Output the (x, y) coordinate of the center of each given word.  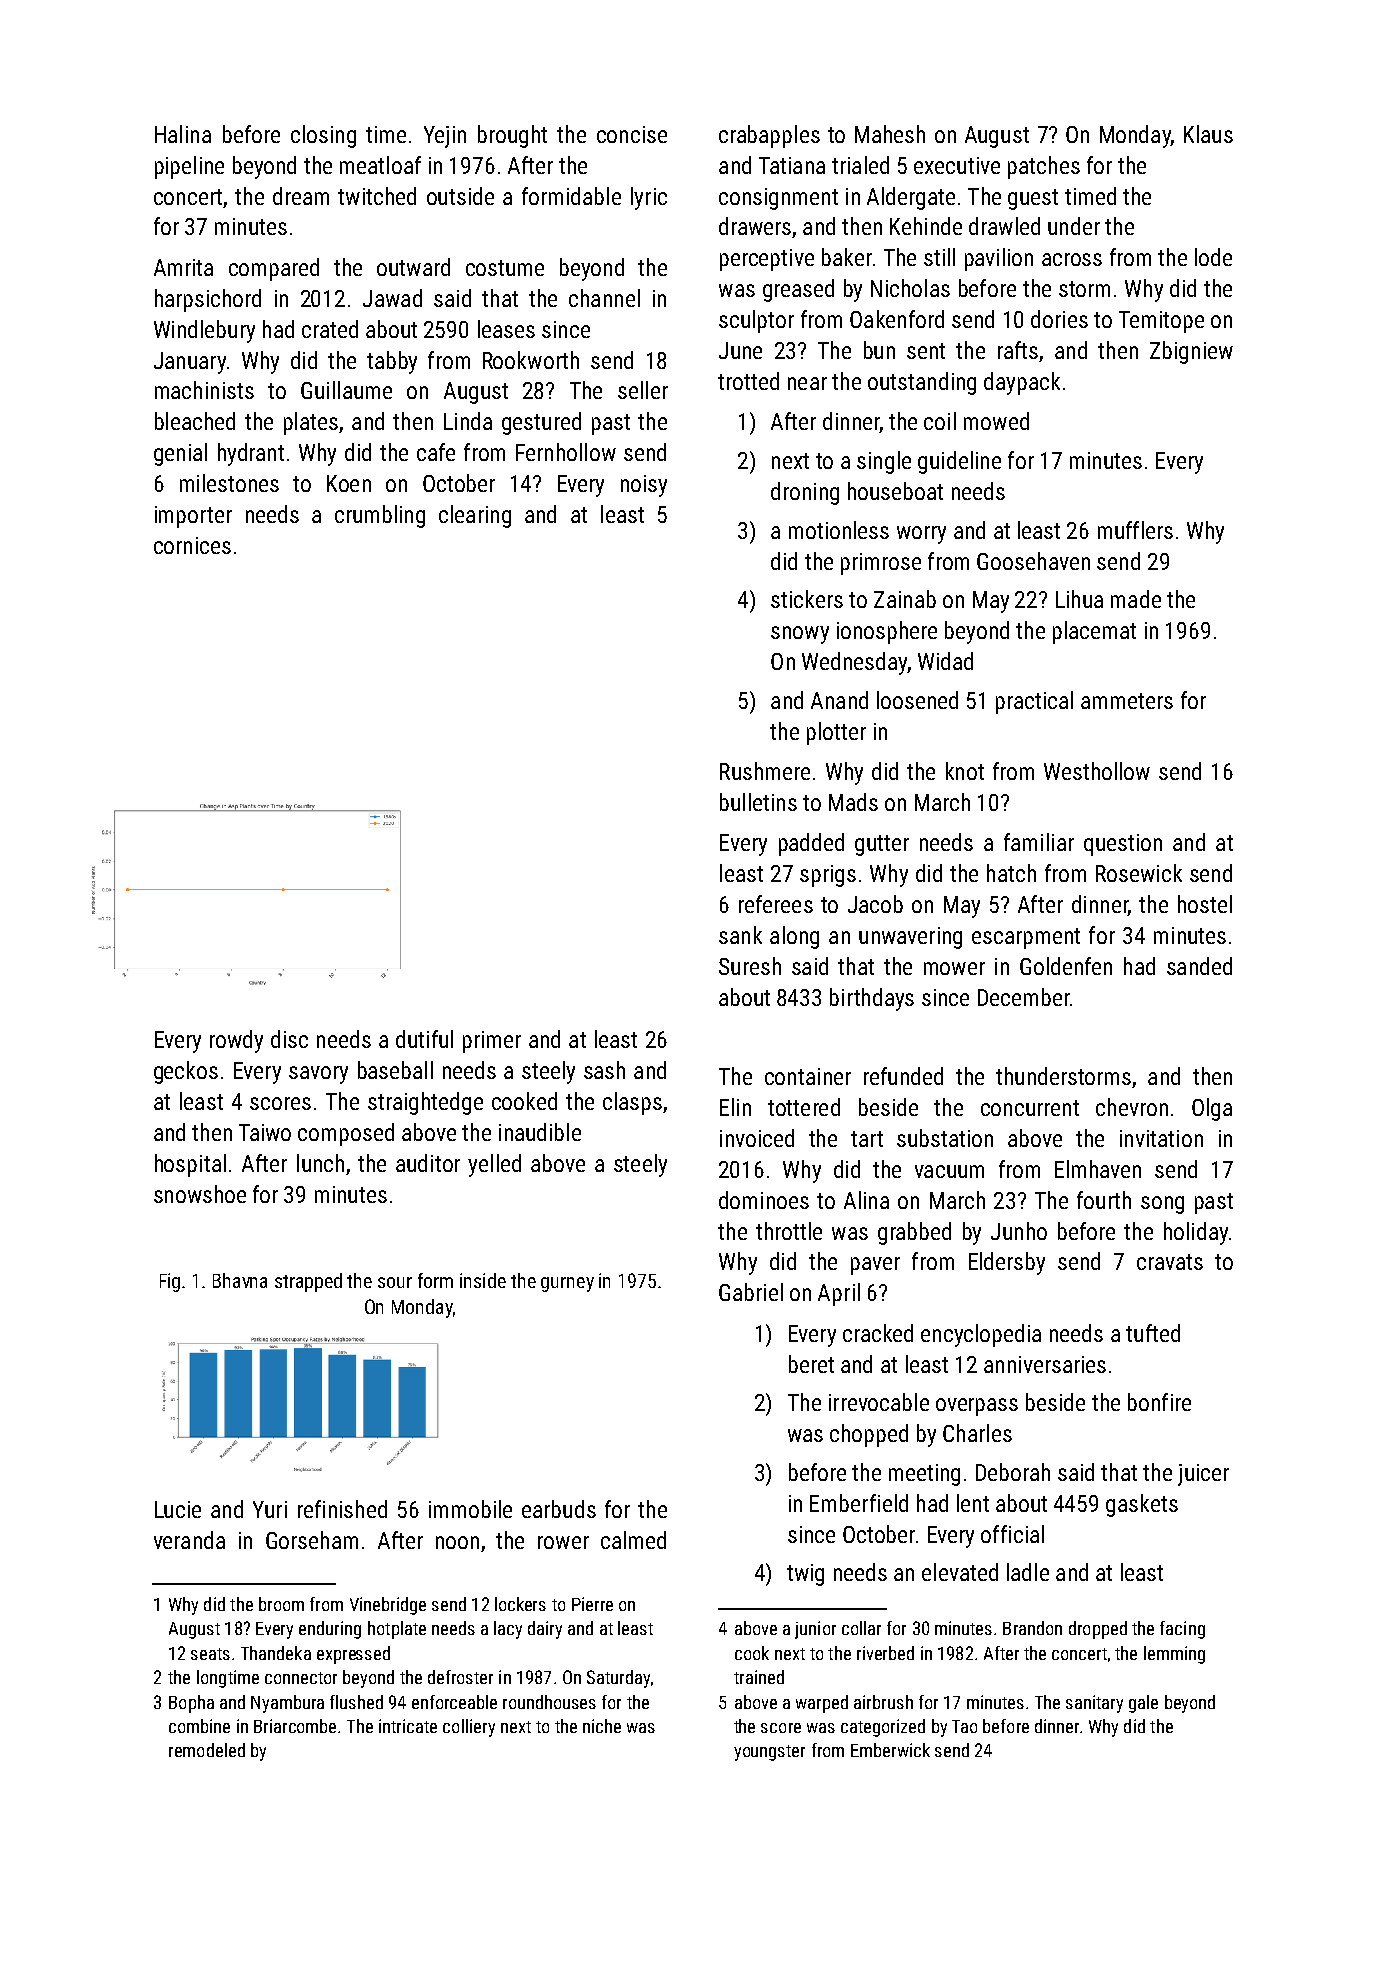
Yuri (270, 1509)
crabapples (769, 136)
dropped (1098, 1630)
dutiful (424, 1039)
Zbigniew (1191, 352)
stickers (807, 599)
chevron (1132, 1107)
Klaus (1208, 134)
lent (973, 1503)
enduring (330, 1630)
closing (323, 136)
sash (604, 1070)
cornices (192, 545)
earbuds (559, 1509)
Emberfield (859, 1503)
